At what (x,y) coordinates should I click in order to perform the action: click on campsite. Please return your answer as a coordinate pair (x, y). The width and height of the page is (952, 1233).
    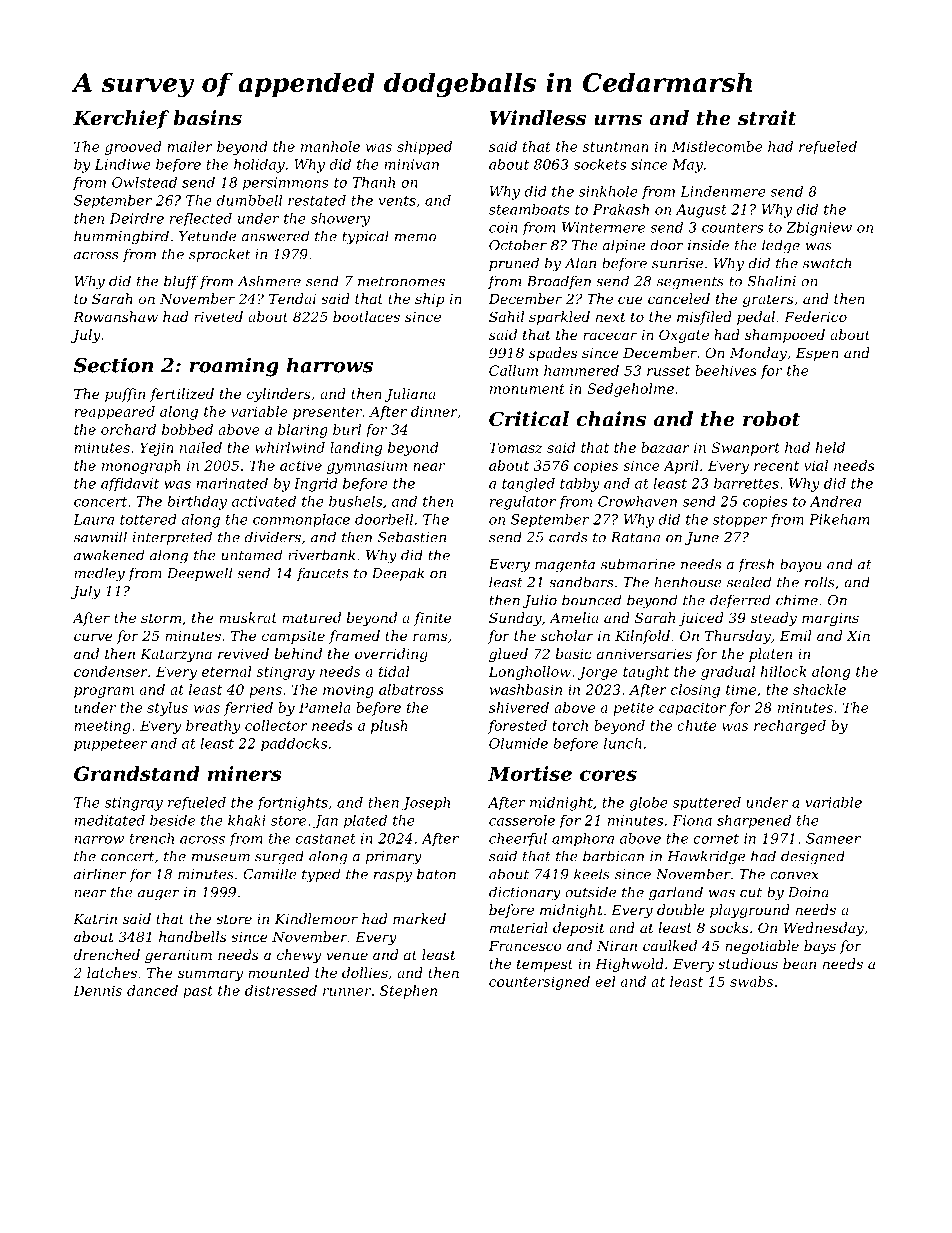
    Looking at the image, I should click on (293, 637).
